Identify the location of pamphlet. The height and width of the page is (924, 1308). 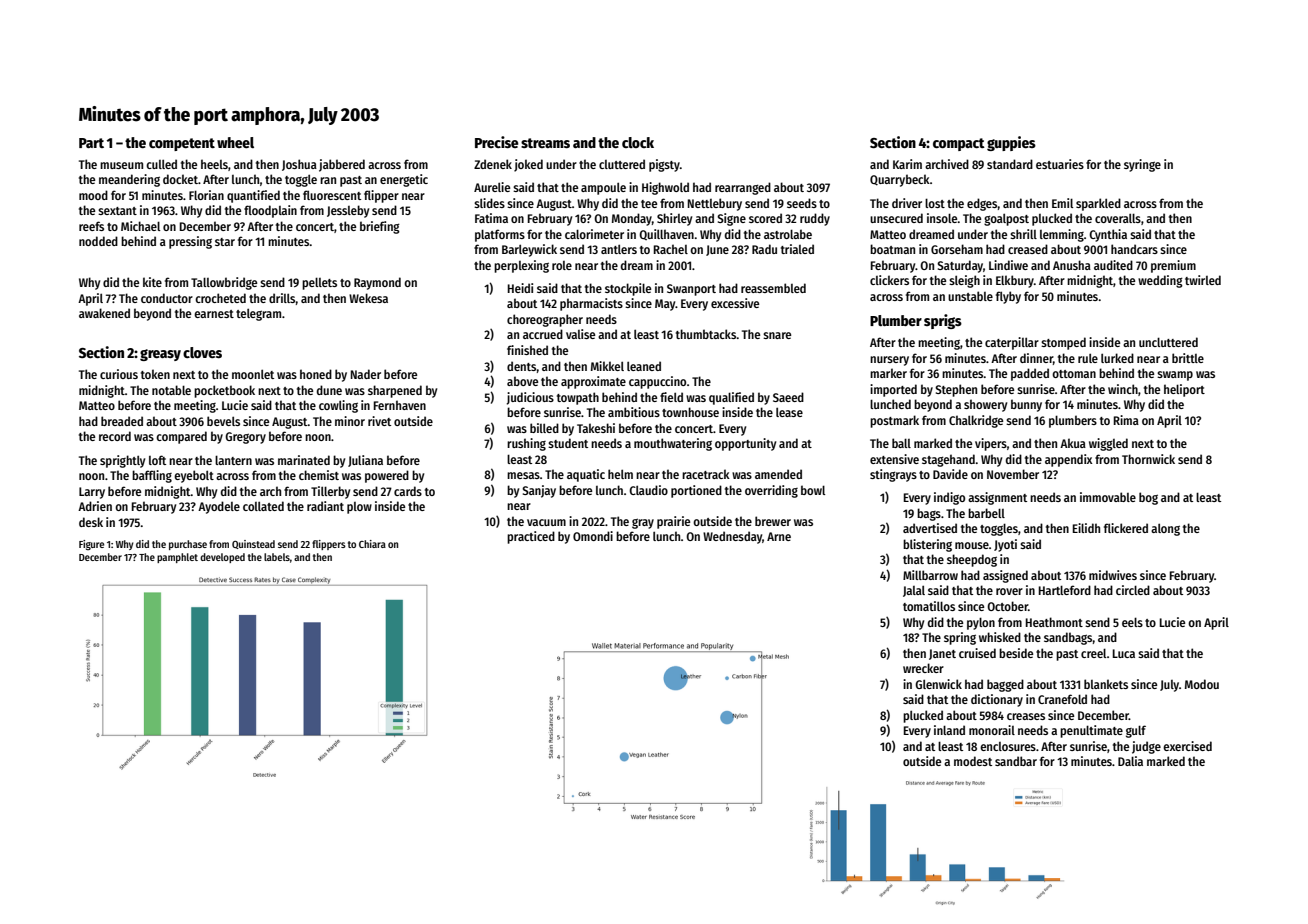
(177, 558).
